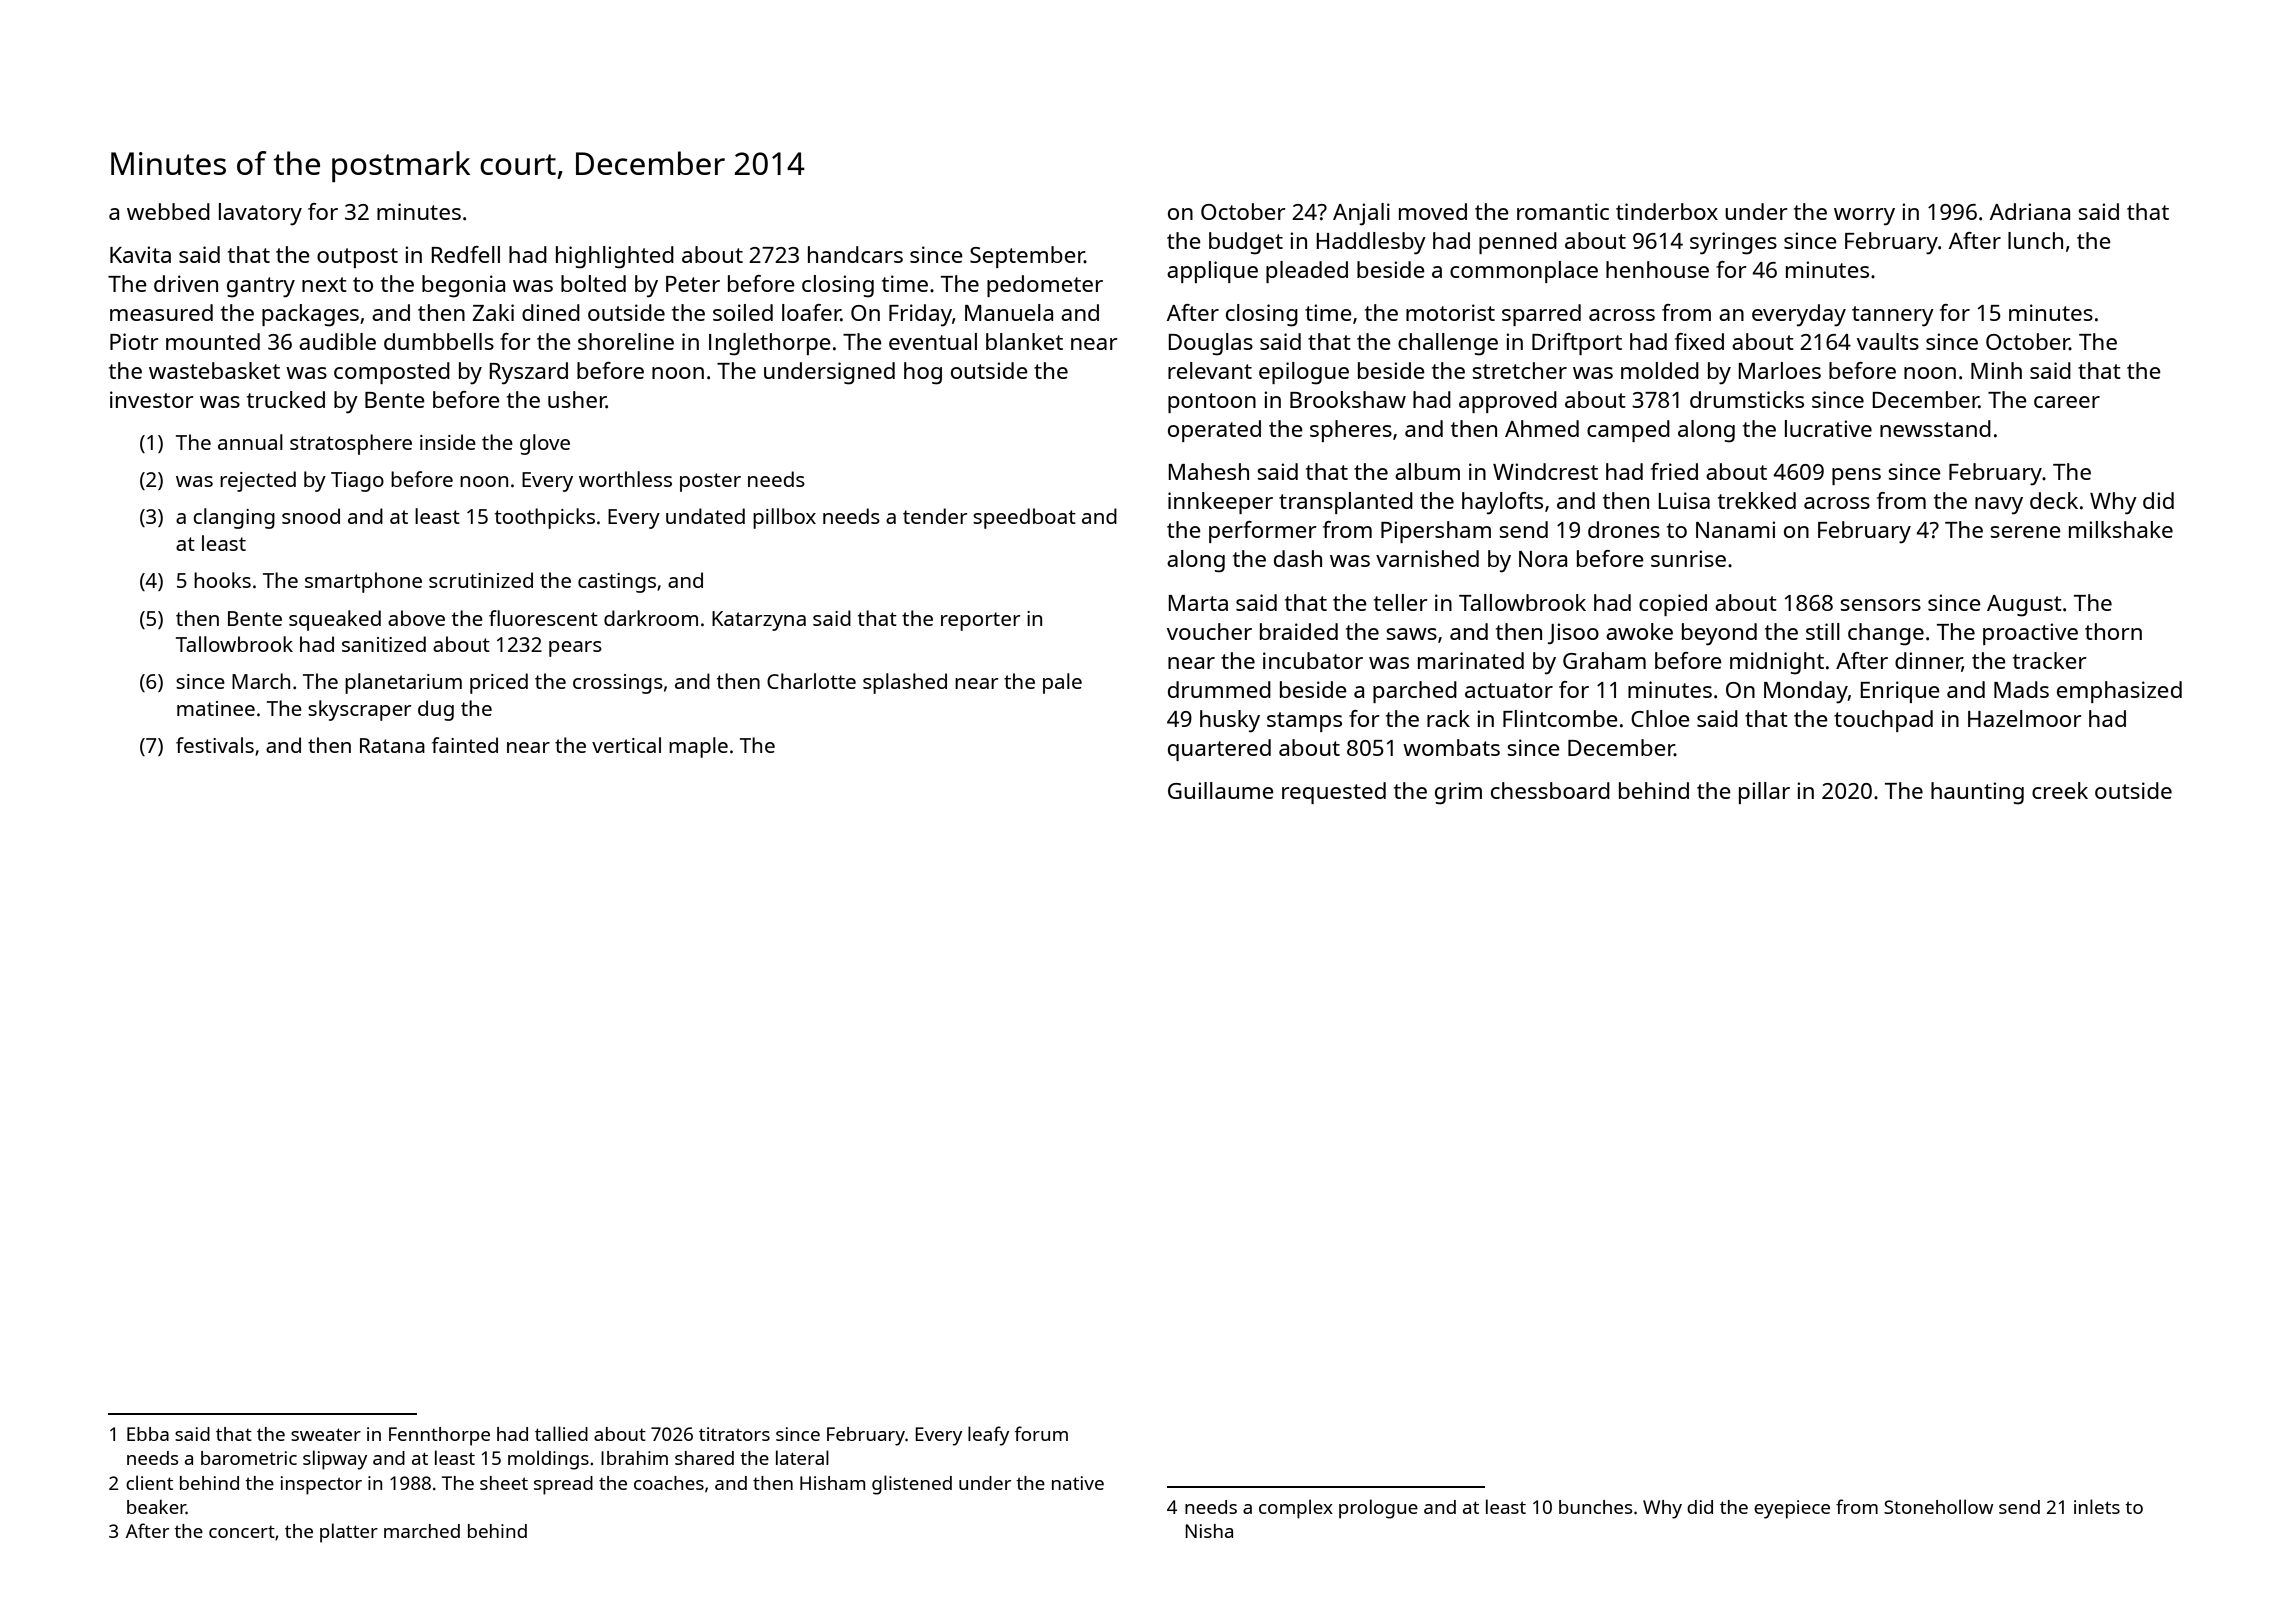  What do you see at coordinates (2035, 240) in the page?
I see `lunch` at bounding box center [2035, 240].
